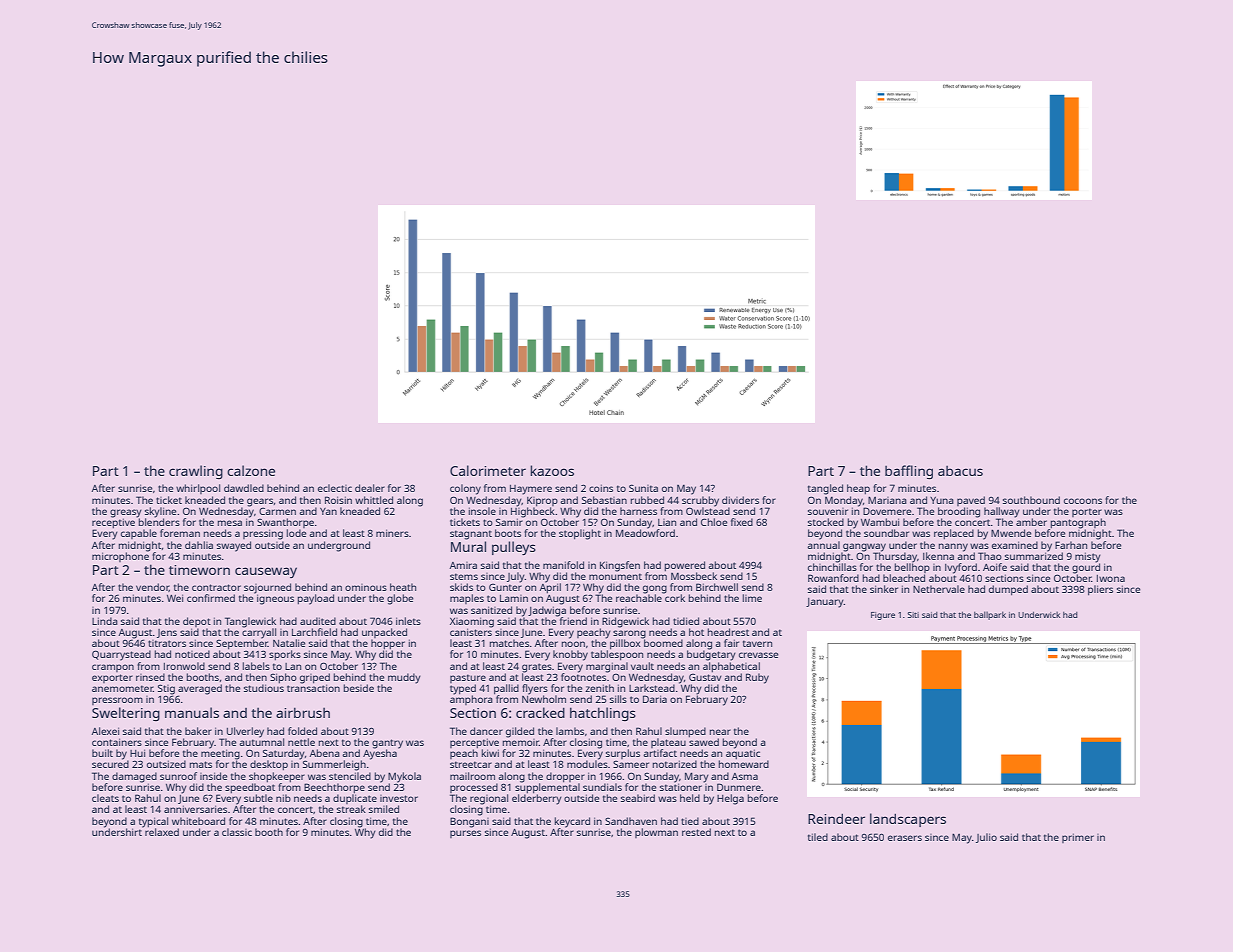 Image resolution: width=1233 pixels, height=952 pixels. Describe the element at coordinates (643, 488) in the screenshot. I see `Sunita` at that location.
